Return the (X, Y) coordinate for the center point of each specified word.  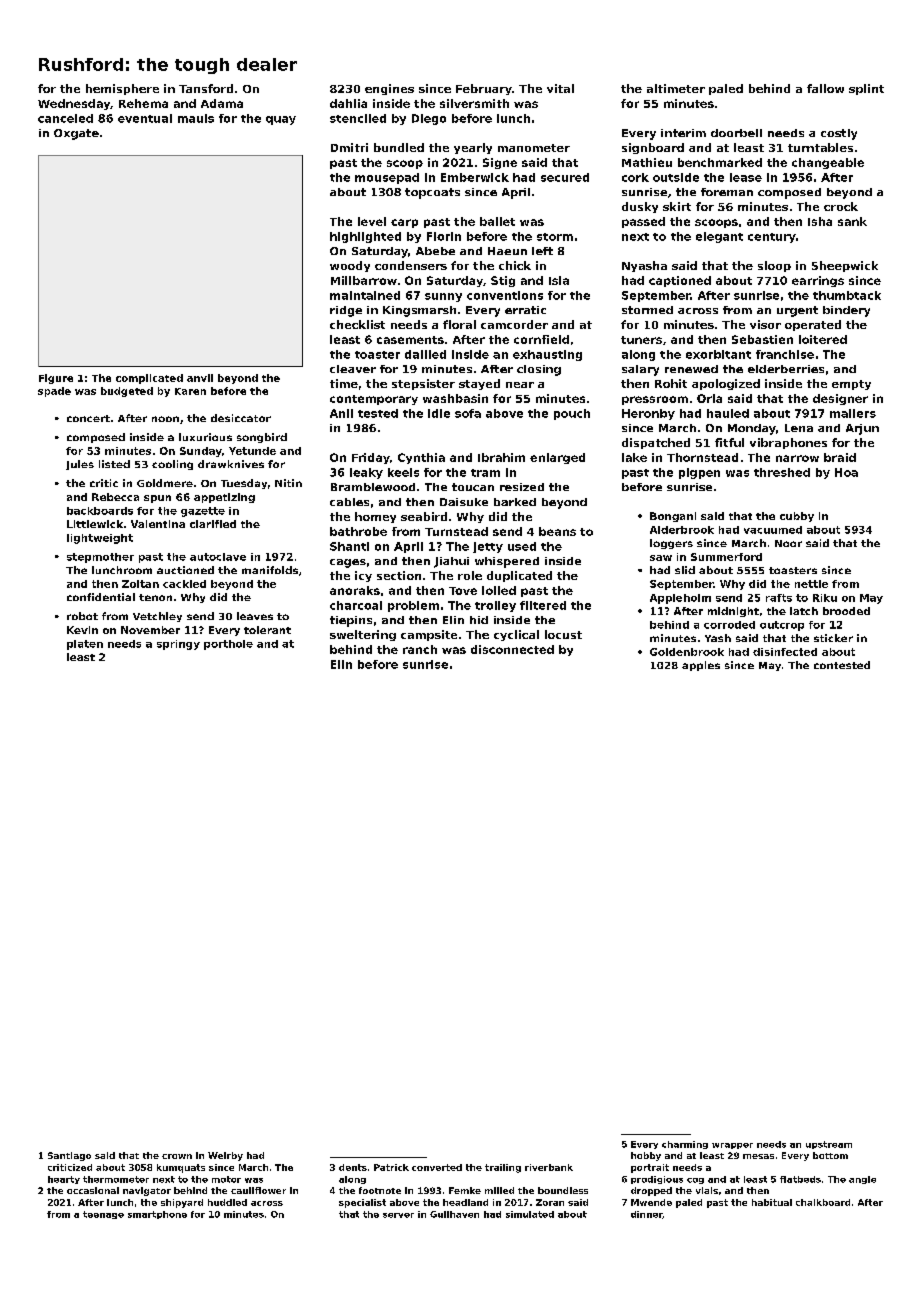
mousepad (387, 178)
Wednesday (74, 104)
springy (178, 645)
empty (851, 385)
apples (701, 666)
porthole (228, 645)
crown (177, 1156)
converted (437, 1167)
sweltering (363, 635)
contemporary (374, 400)
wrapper (732, 1146)
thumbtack (847, 295)
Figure (56, 379)
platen (85, 645)
